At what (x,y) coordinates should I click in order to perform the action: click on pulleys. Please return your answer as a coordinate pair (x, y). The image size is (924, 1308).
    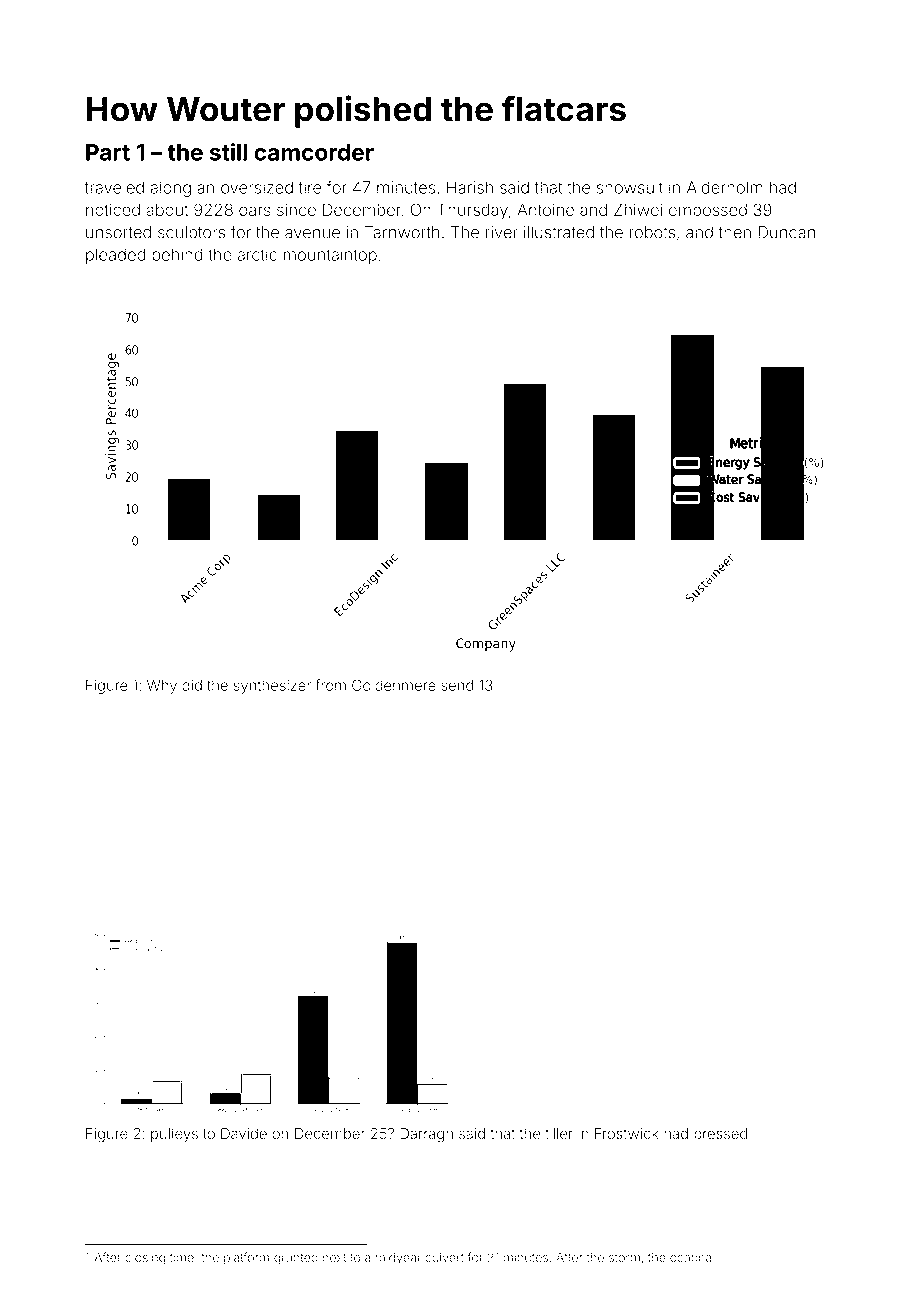
    Looking at the image, I should click on (174, 1135).
